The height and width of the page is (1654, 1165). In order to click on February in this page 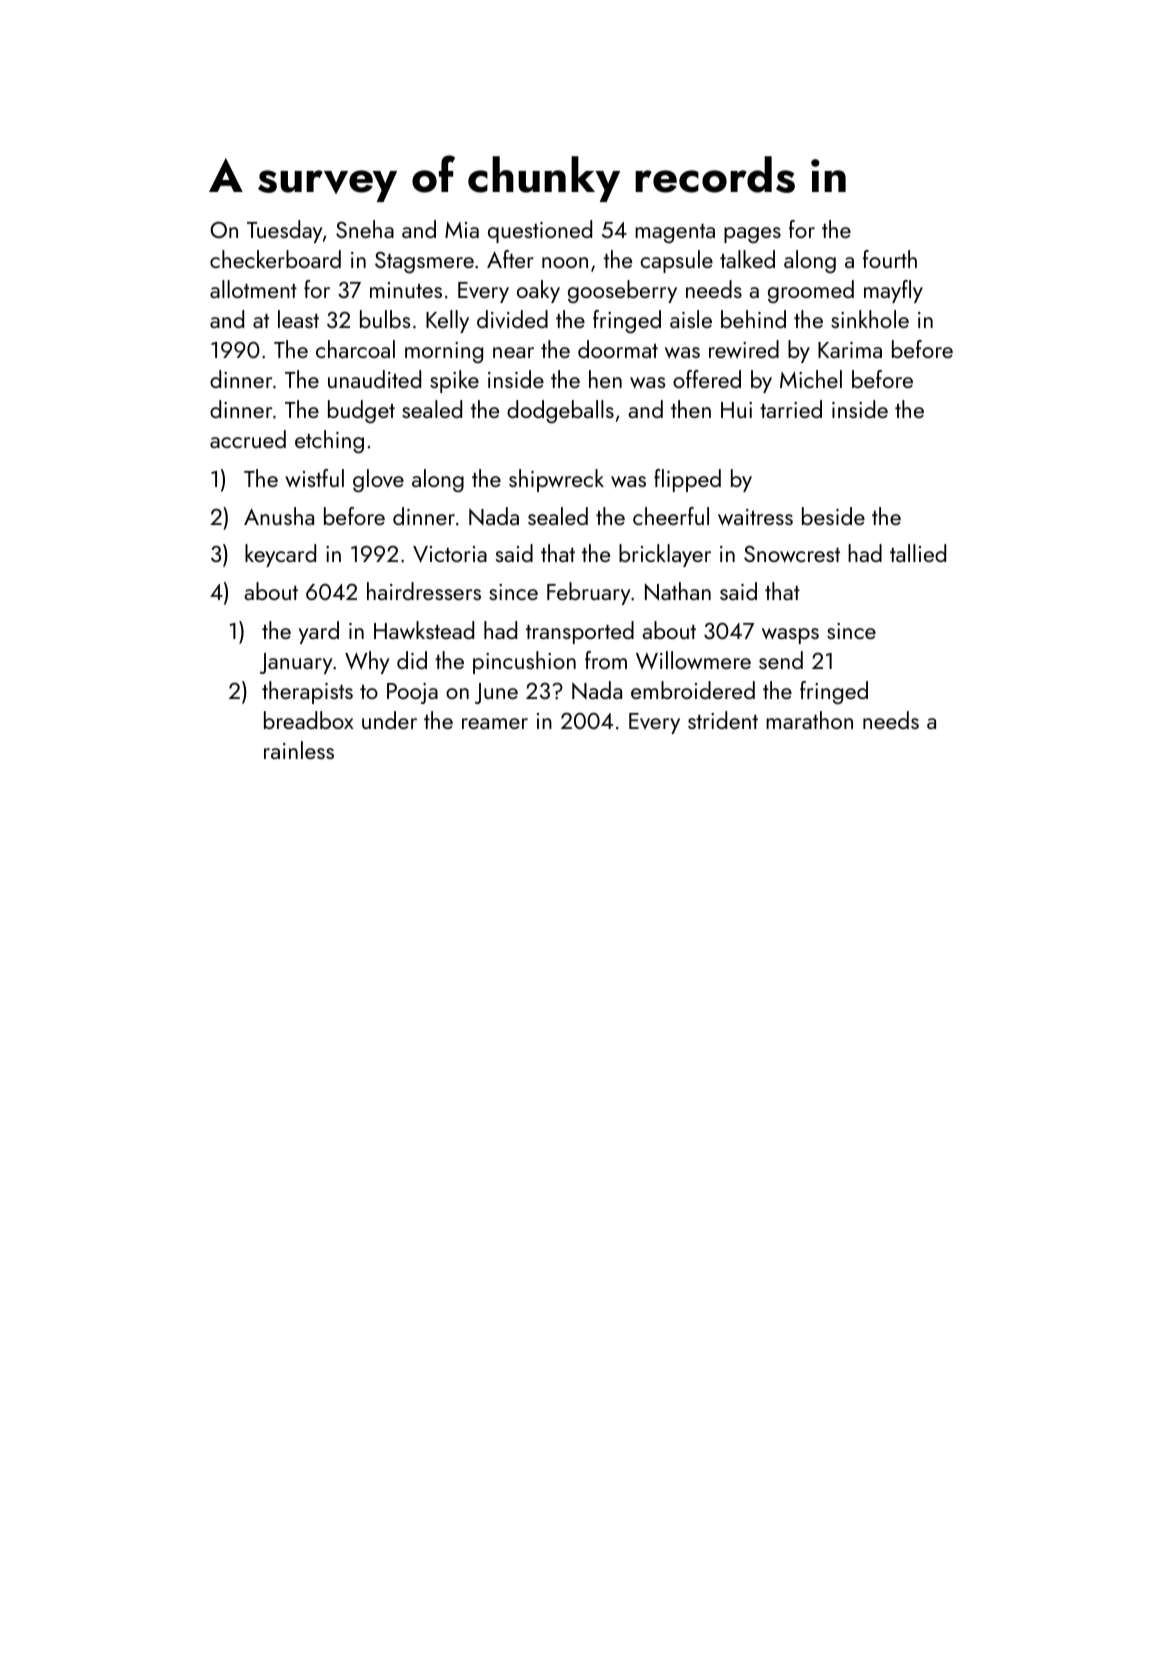, I will do `click(588, 593)`.
